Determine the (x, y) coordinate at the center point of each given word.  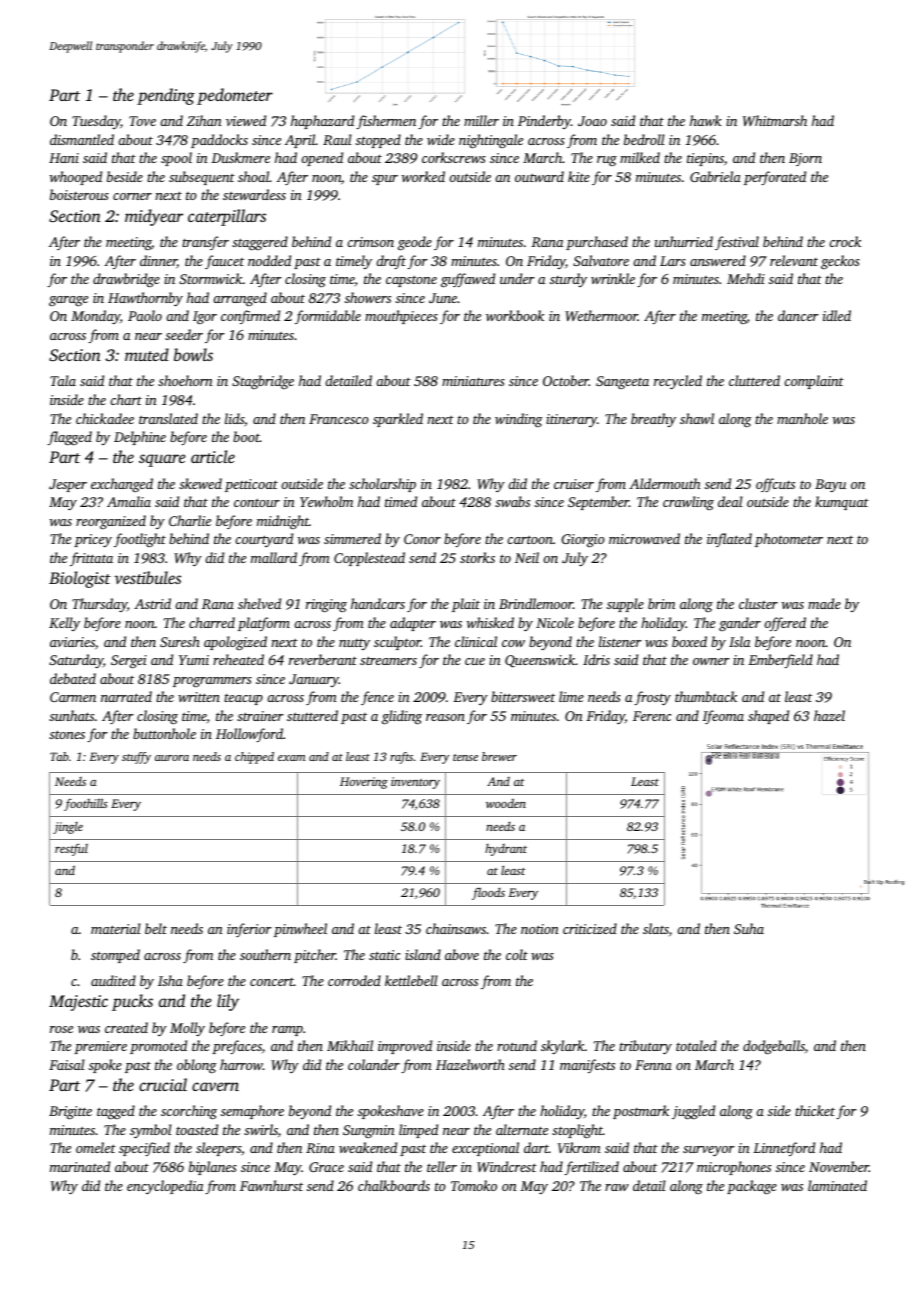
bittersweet (523, 696)
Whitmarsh (775, 120)
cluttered (754, 380)
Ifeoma (723, 717)
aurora (172, 758)
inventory (415, 783)
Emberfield (780, 661)
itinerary (571, 420)
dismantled (82, 139)
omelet (96, 1147)
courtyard (264, 540)
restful (71, 850)
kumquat (842, 503)
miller (481, 120)
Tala (63, 380)
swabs (512, 501)
